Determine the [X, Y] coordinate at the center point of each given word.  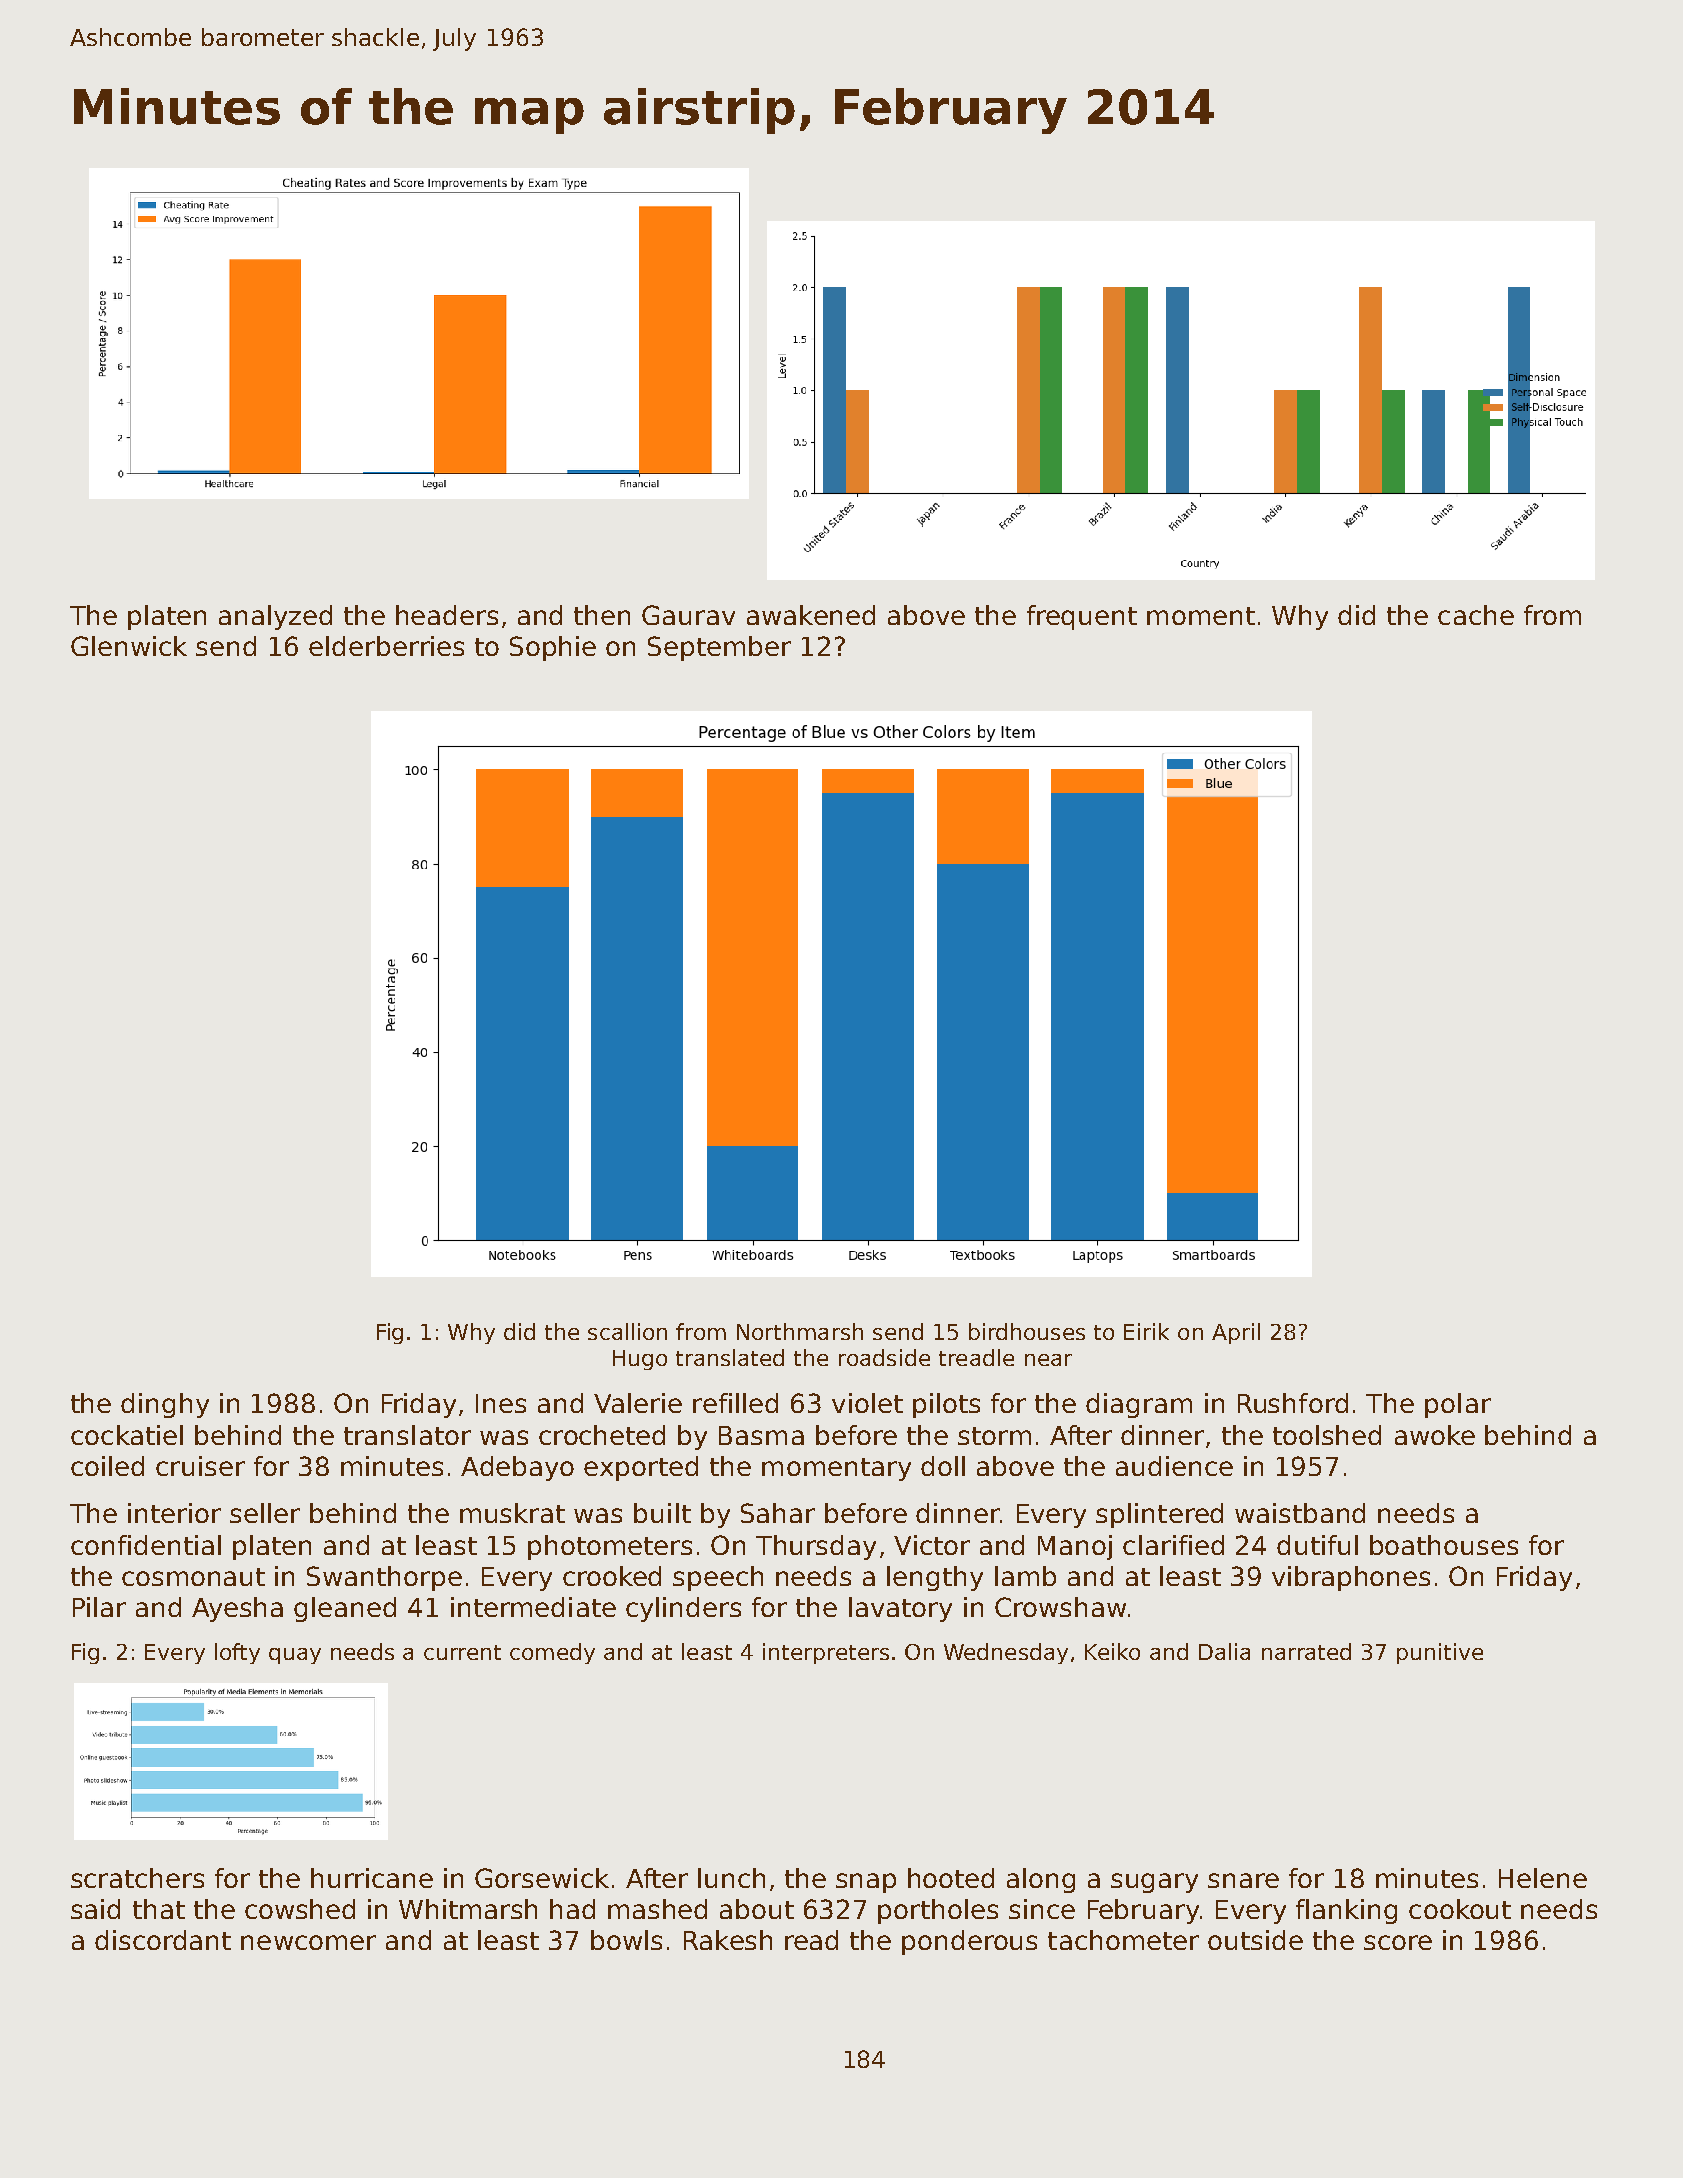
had [572, 1909]
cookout [1460, 1909]
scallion [627, 1331]
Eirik [1146, 1331]
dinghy [165, 1405]
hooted [951, 1878]
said [95, 1909]
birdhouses [1027, 1331]
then [602, 615]
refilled [735, 1403]
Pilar [99, 1607]
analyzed [275, 617]
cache [1476, 615]
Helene [1543, 1878]
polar [1458, 1405]
